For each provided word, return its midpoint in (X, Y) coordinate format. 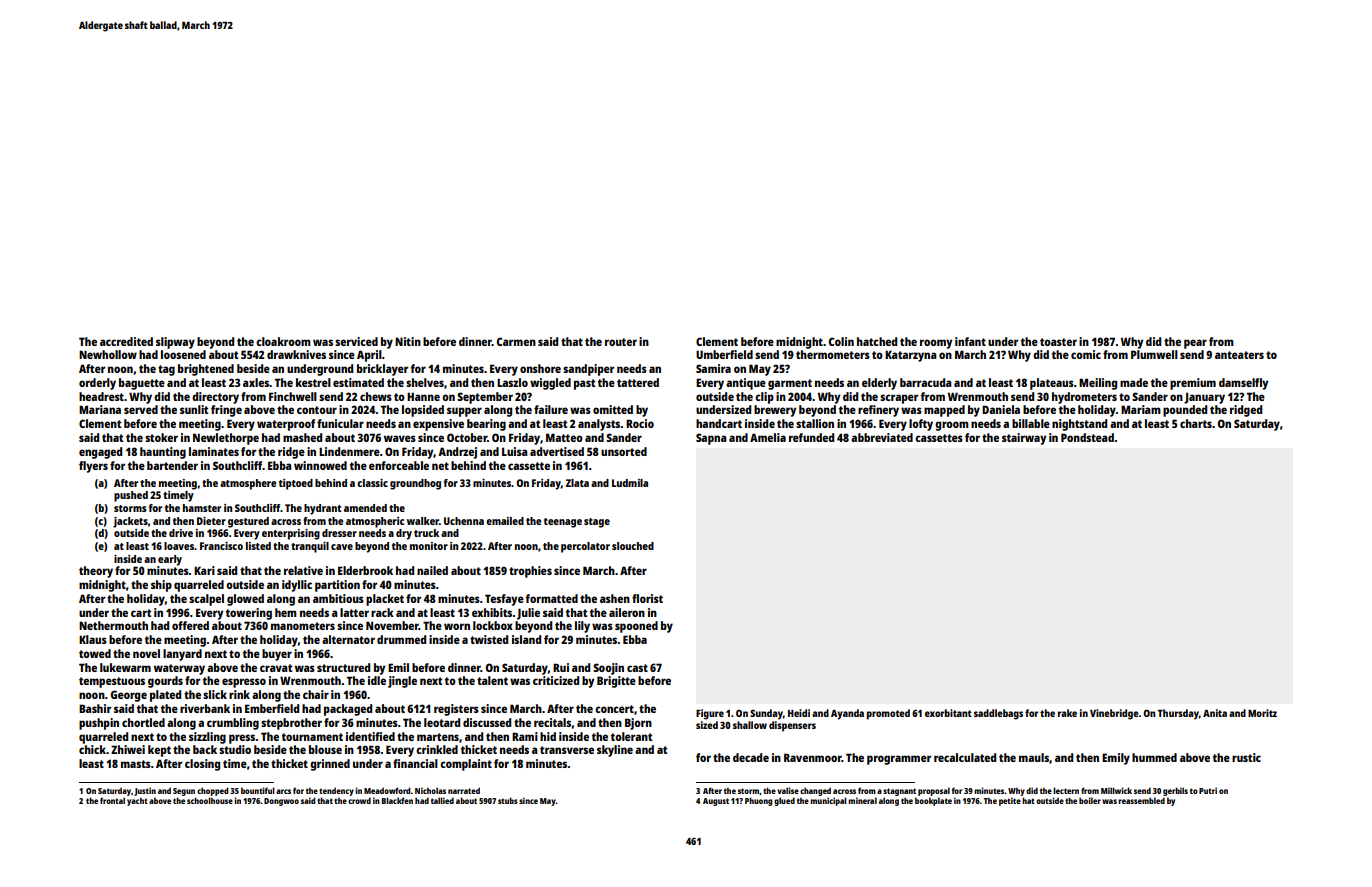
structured (343, 667)
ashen (615, 598)
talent (492, 680)
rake (1067, 713)
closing (202, 765)
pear (1195, 344)
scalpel (206, 600)
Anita (1215, 713)
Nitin (408, 341)
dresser (339, 533)
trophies (530, 572)
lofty (921, 425)
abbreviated (882, 437)
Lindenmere (349, 451)
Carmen (516, 341)
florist (647, 598)
